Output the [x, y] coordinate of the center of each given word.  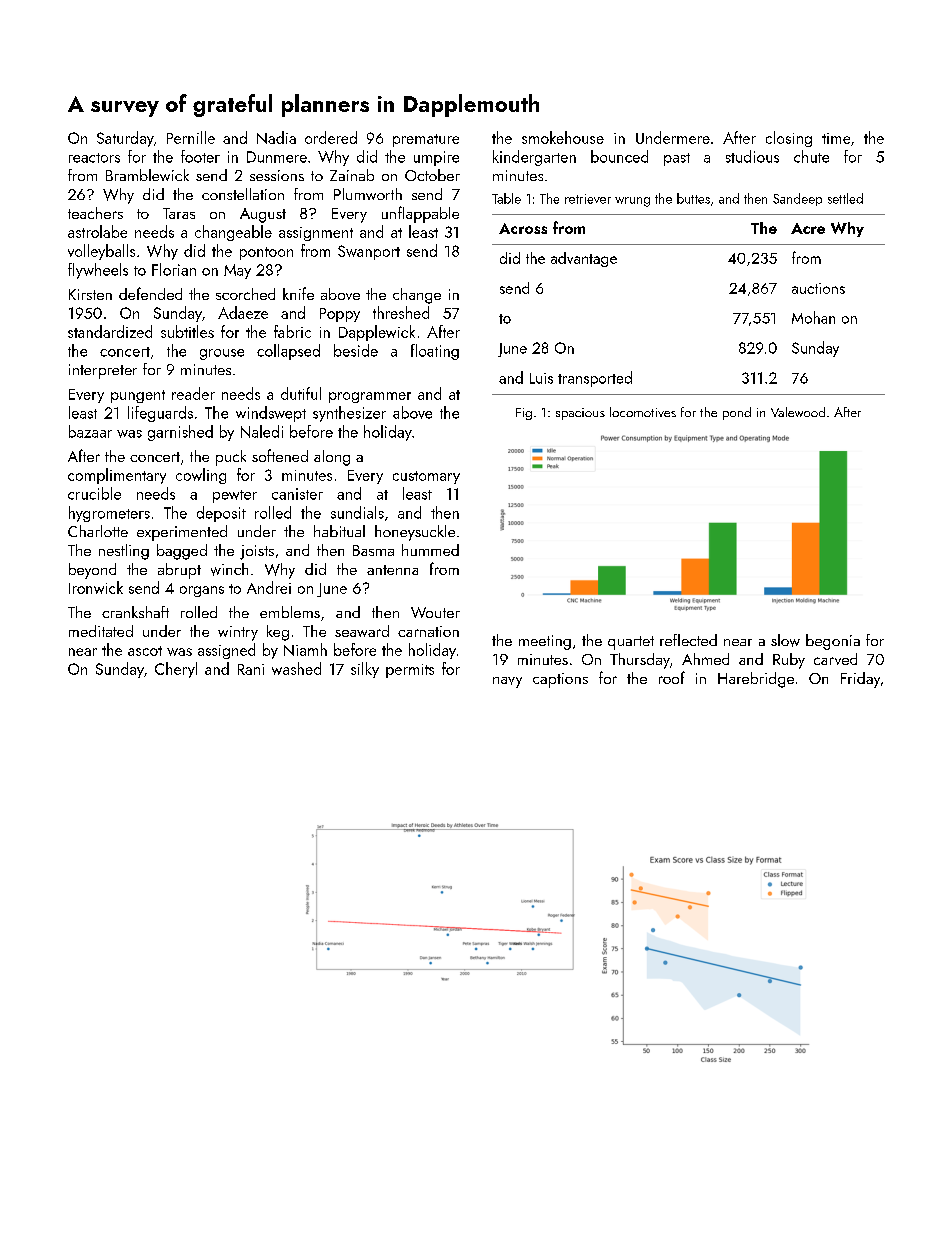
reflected [688, 640]
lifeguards [160, 414]
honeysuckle [415, 533]
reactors [94, 158]
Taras [179, 213]
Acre [808, 228]
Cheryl [176, 670]
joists [257, 552]
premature [426, 140]
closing [789, 139]
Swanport [369, 252]
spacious [580, 414]
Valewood [798, 412]
